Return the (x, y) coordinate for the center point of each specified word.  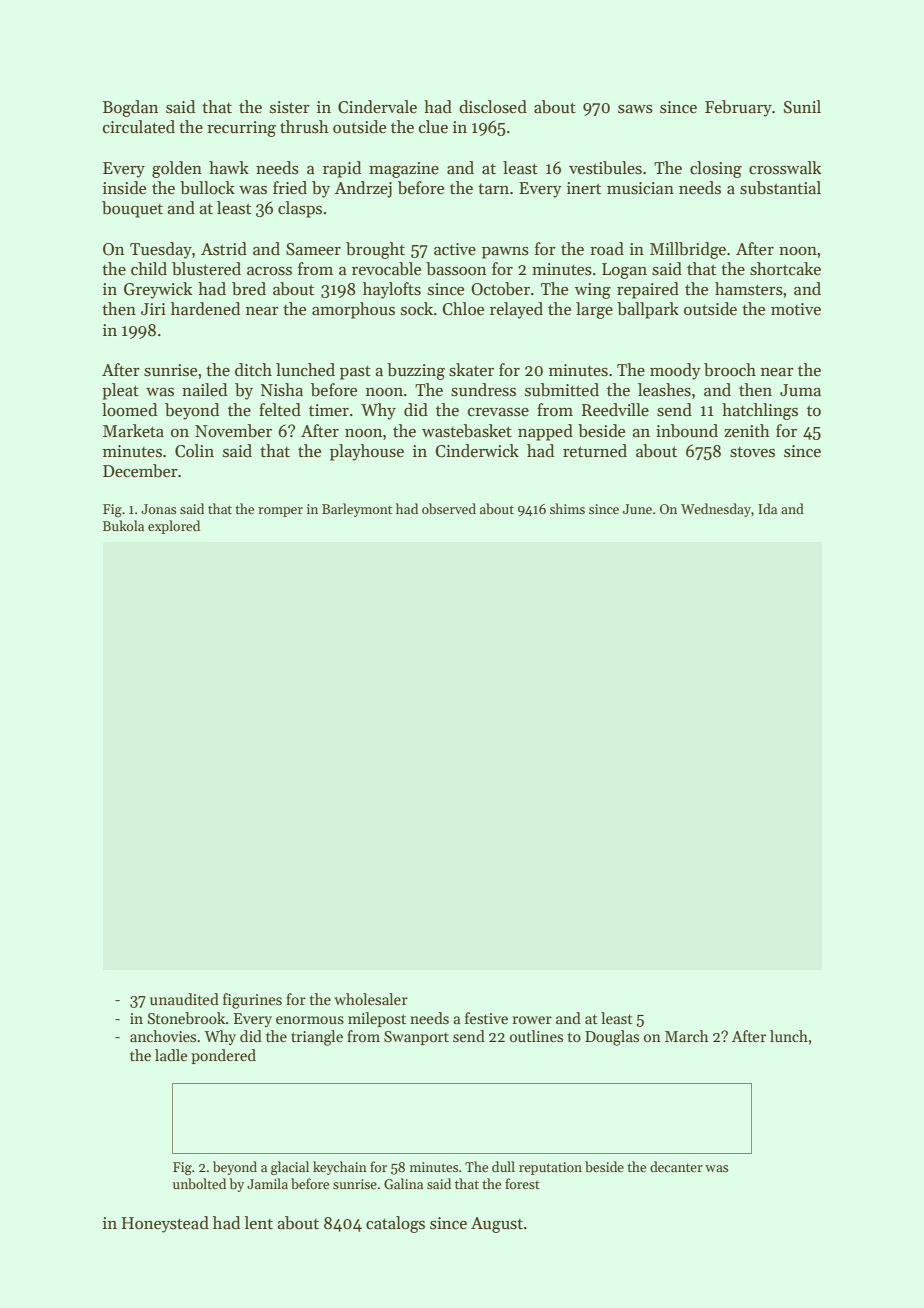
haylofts (392, 290)
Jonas (158, 509)
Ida (767, 508)
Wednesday (716, 510)
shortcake (785, 269)
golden (177, 169)
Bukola (123, 525)
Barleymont (357, 510)
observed (449, 508)
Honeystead (165, 1224)
